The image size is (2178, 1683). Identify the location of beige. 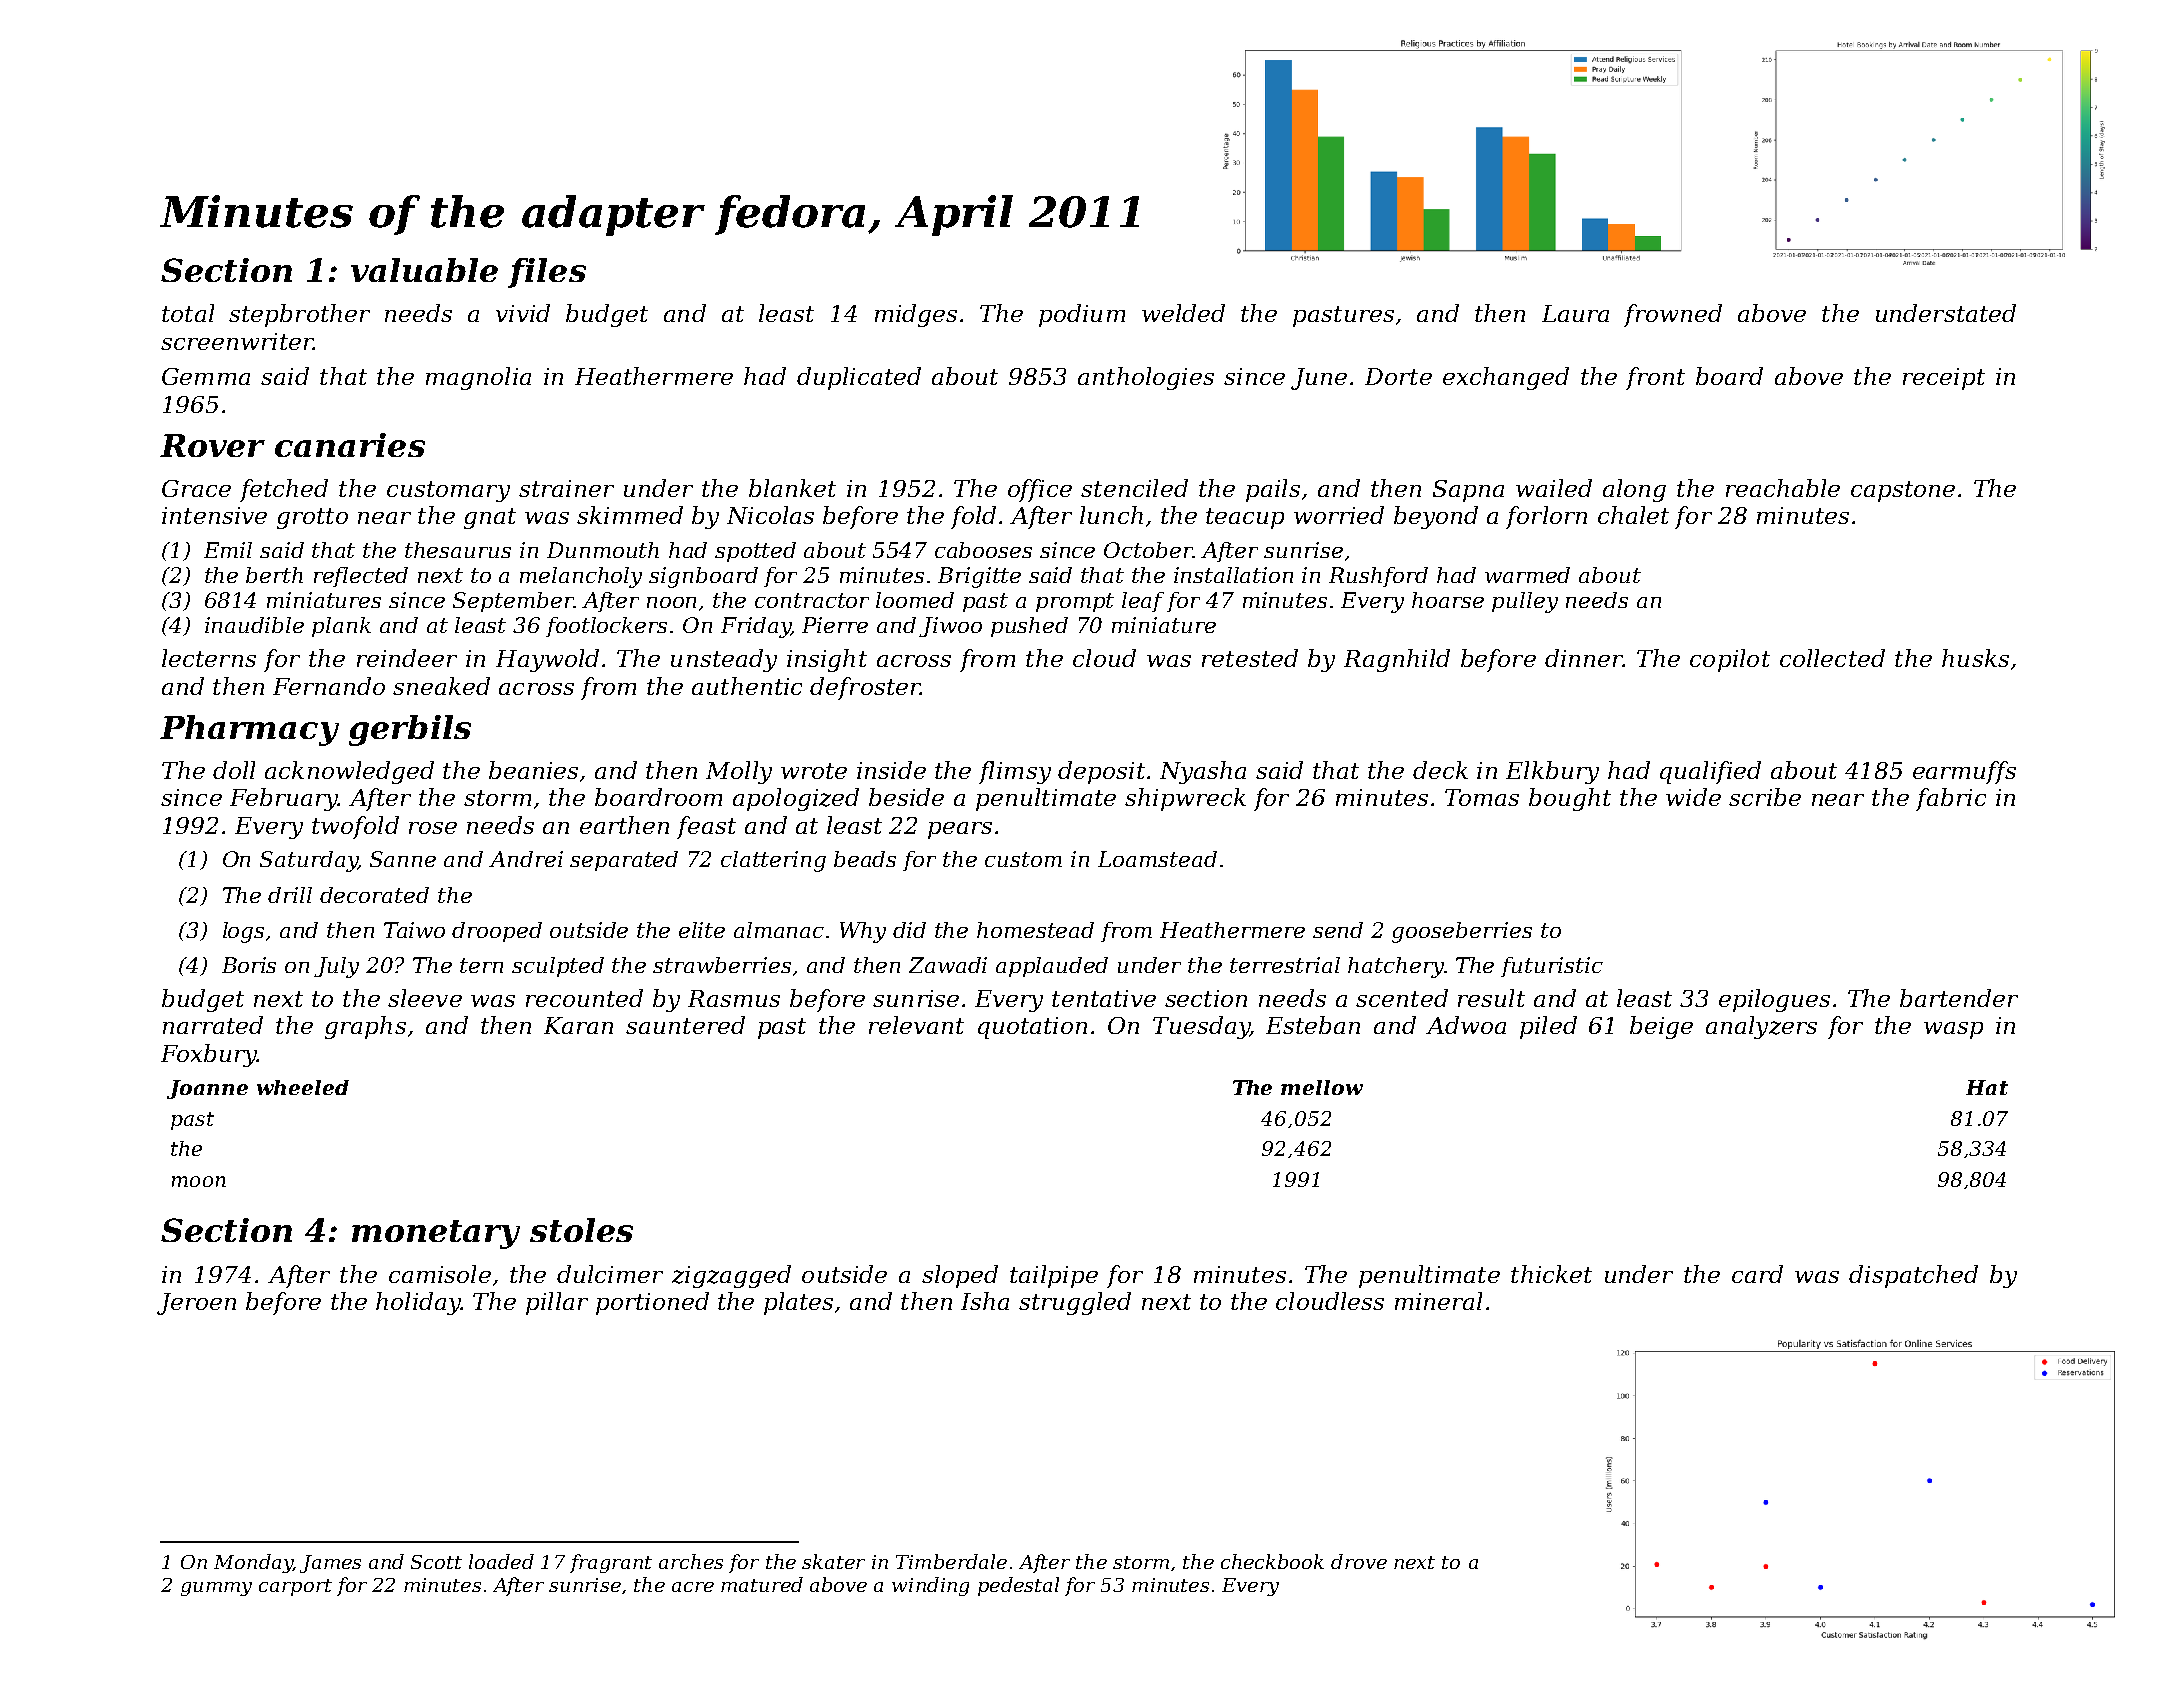
(1661, 1027).
